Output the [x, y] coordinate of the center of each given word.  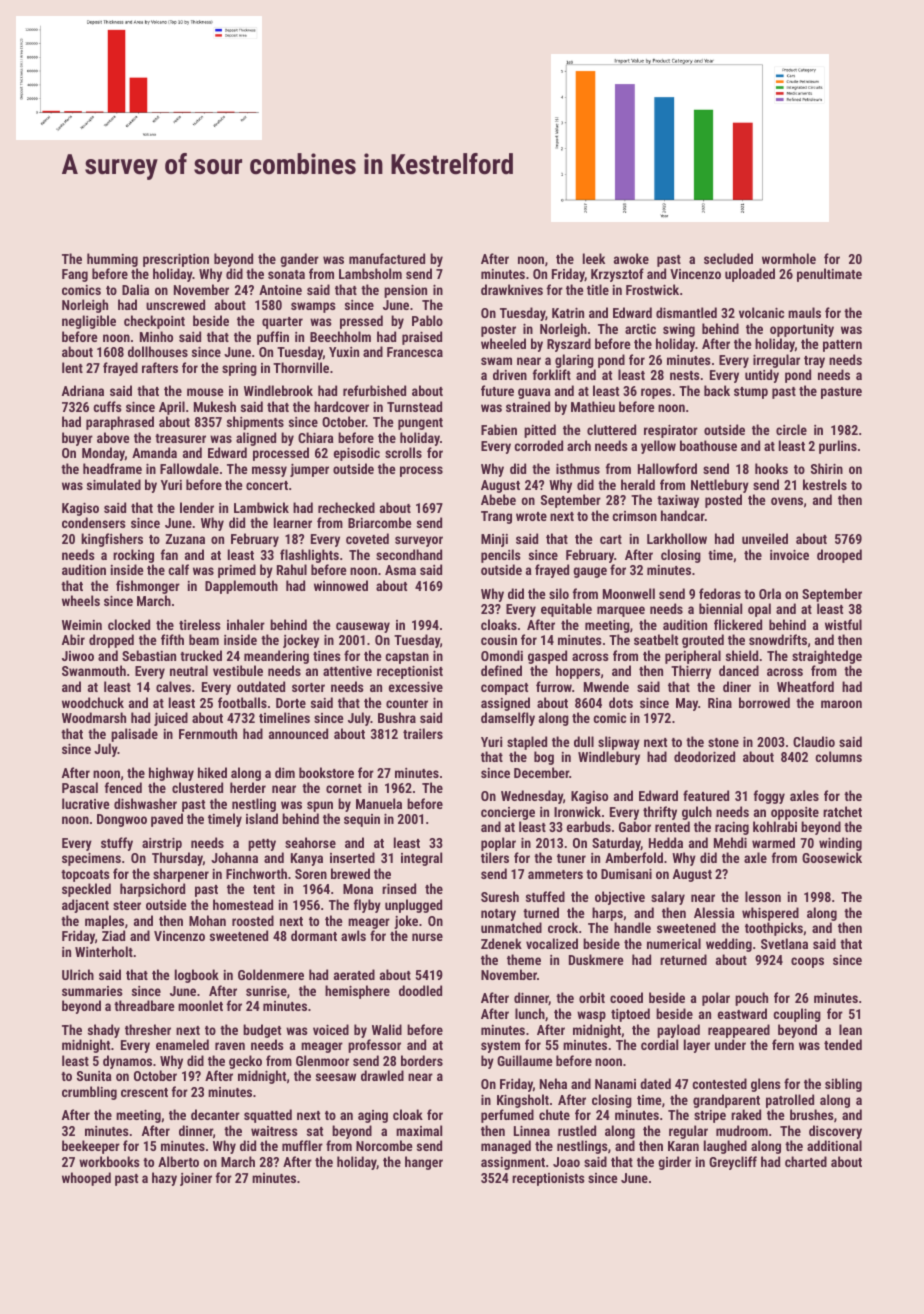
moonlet [200, 1005]
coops [807, 962]
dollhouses [158, 351]
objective [620, 898]
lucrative [85, 803]
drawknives [512, 289]
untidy [762, 376]
